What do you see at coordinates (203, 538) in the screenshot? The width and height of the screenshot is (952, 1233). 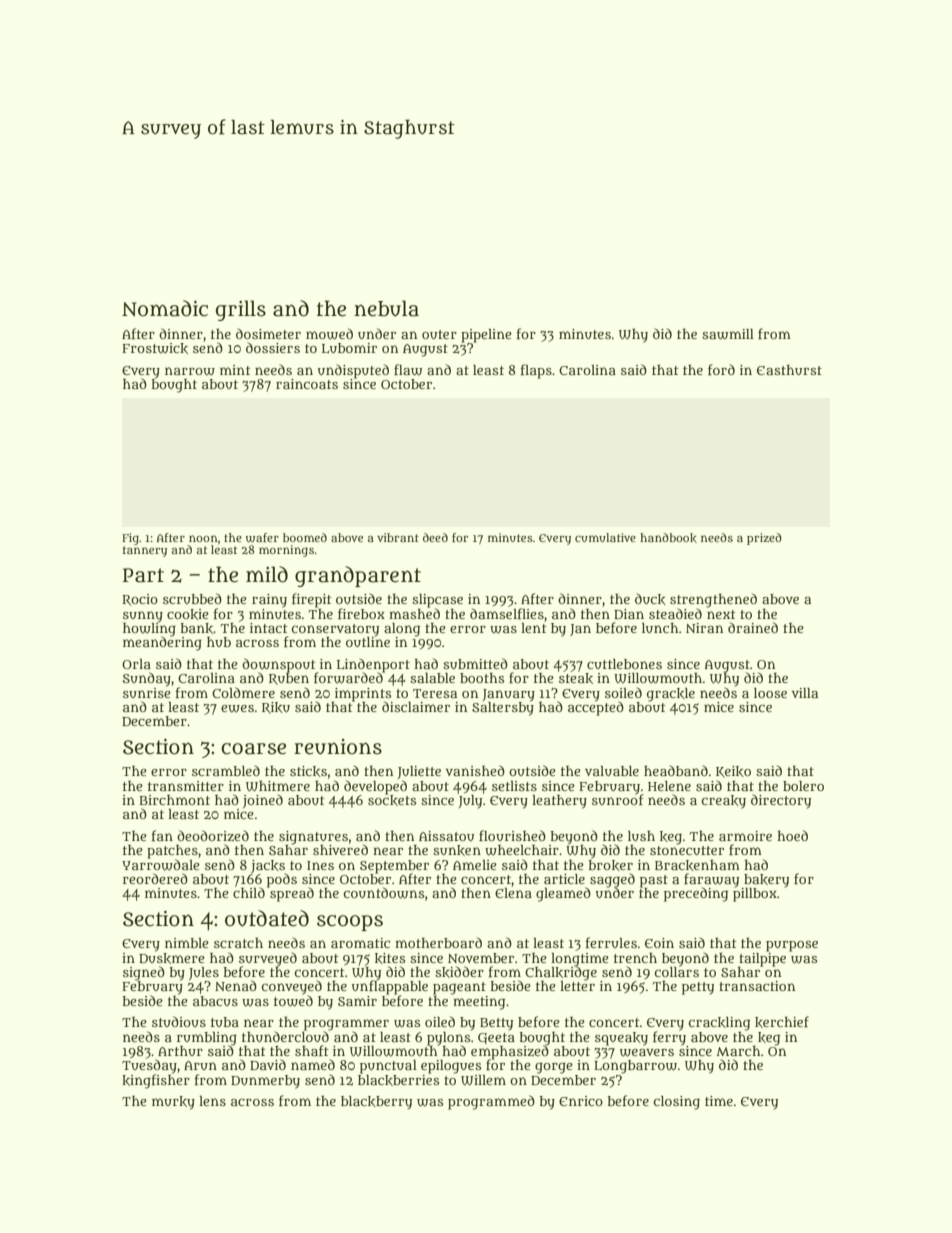 I see `noon` at bounding box center [203, 538].
